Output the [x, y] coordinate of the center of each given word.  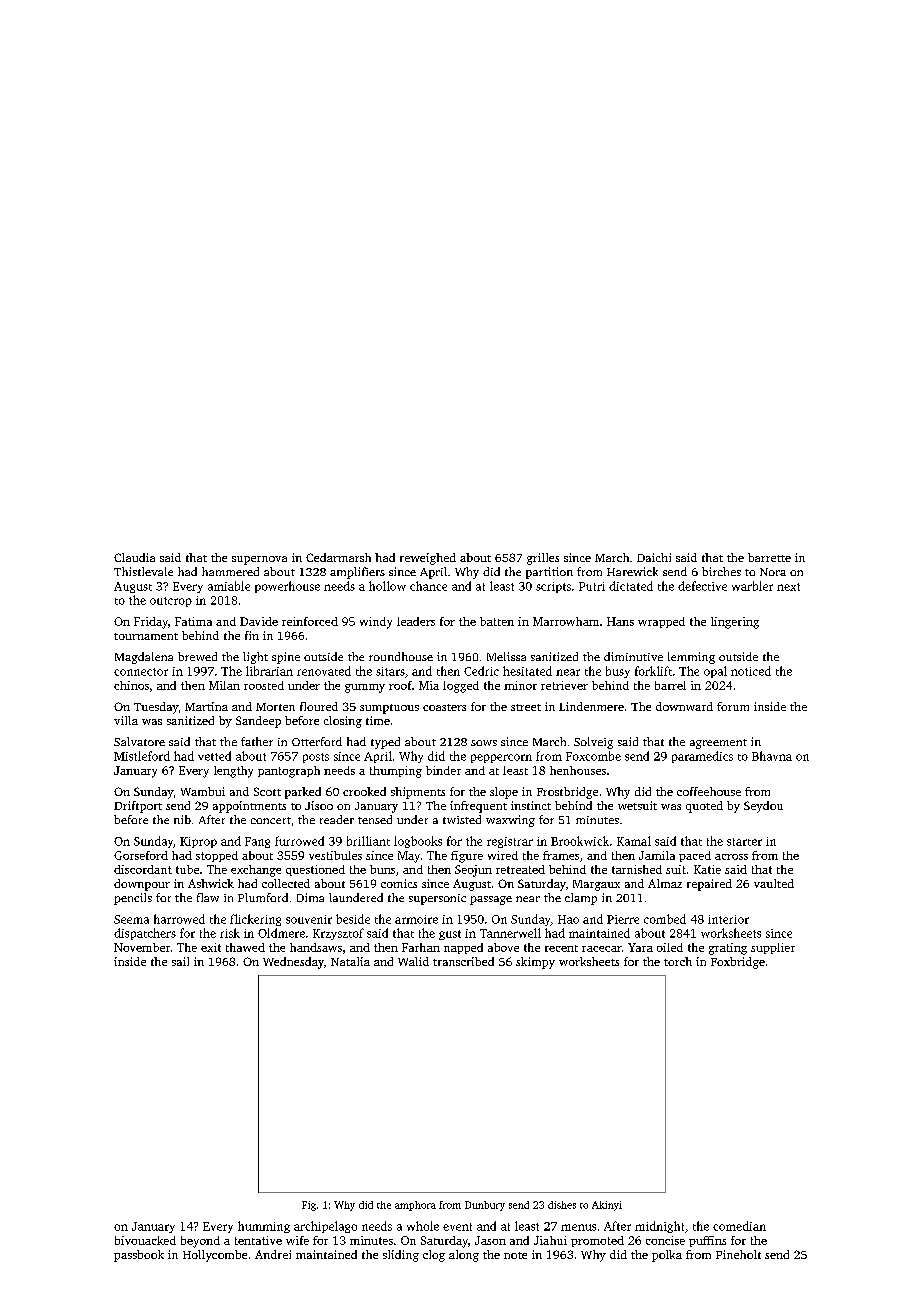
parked [303, 793]
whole [423, 1226]
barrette [769, 557]
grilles [543, 559]
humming [264, 1227]
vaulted [774, 883]
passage [491, 900]
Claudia [134, 557]
